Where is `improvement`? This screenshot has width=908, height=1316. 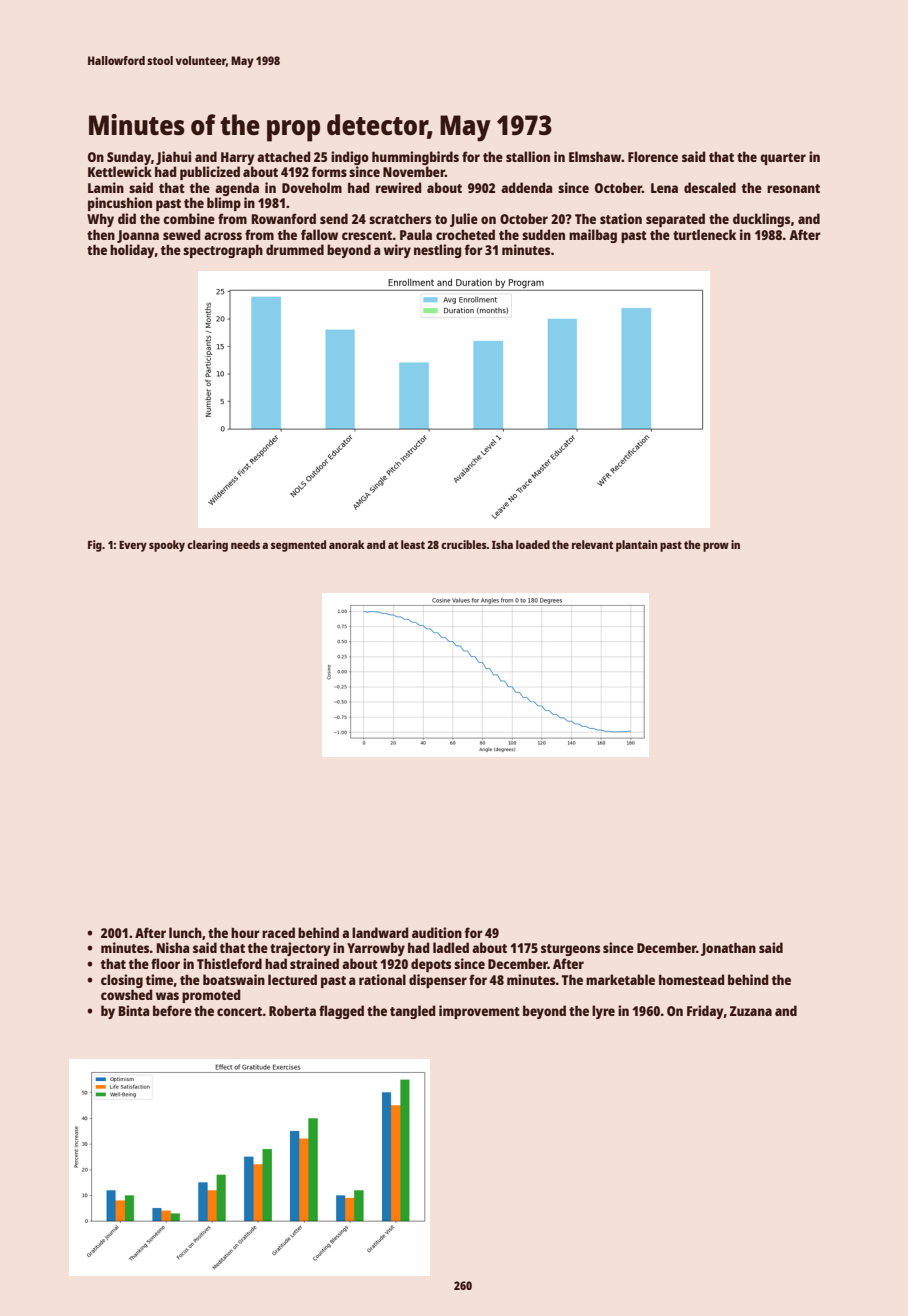
improvement is located at coordinates (479, 1012).
